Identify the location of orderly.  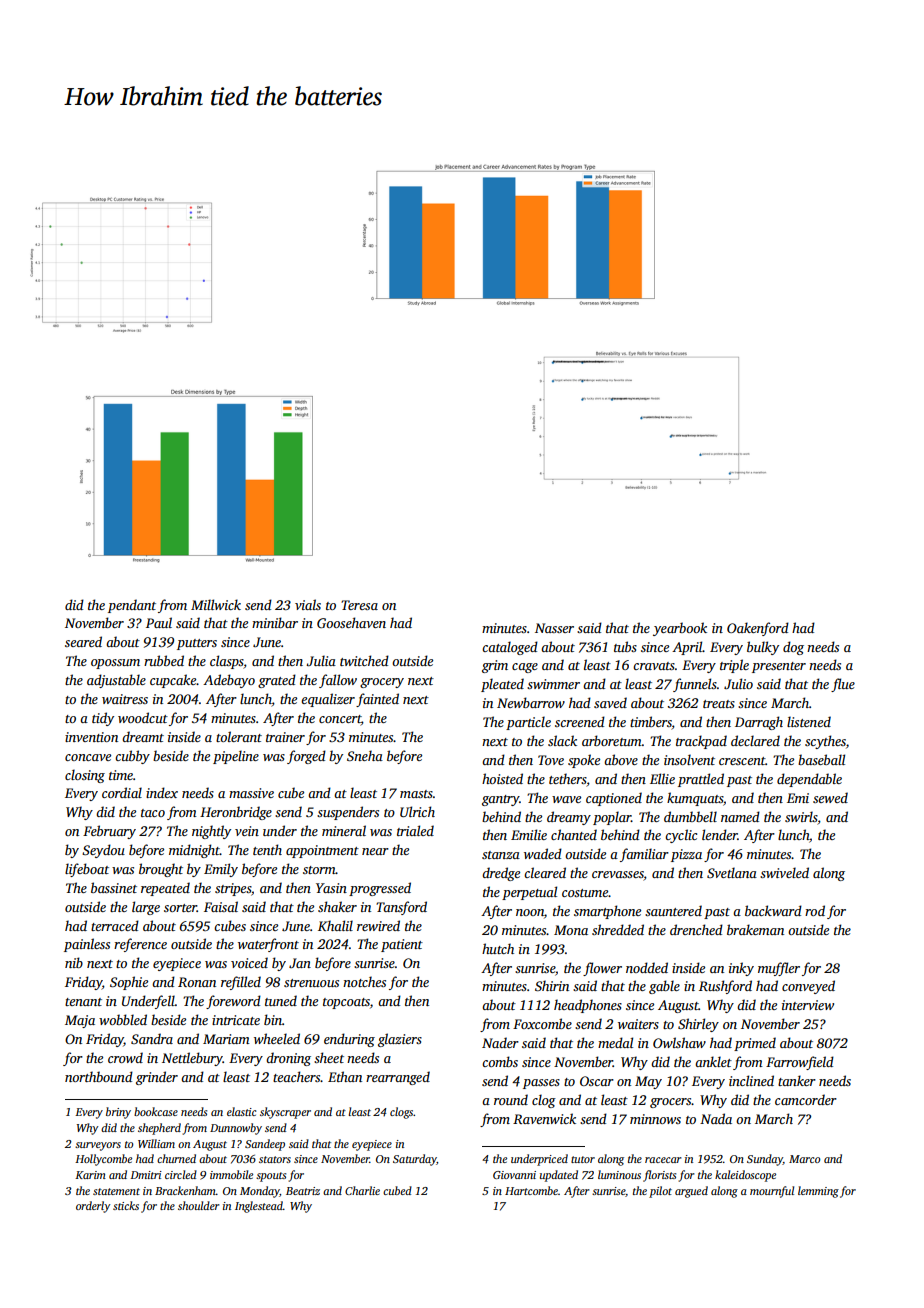
(93, 1207).
